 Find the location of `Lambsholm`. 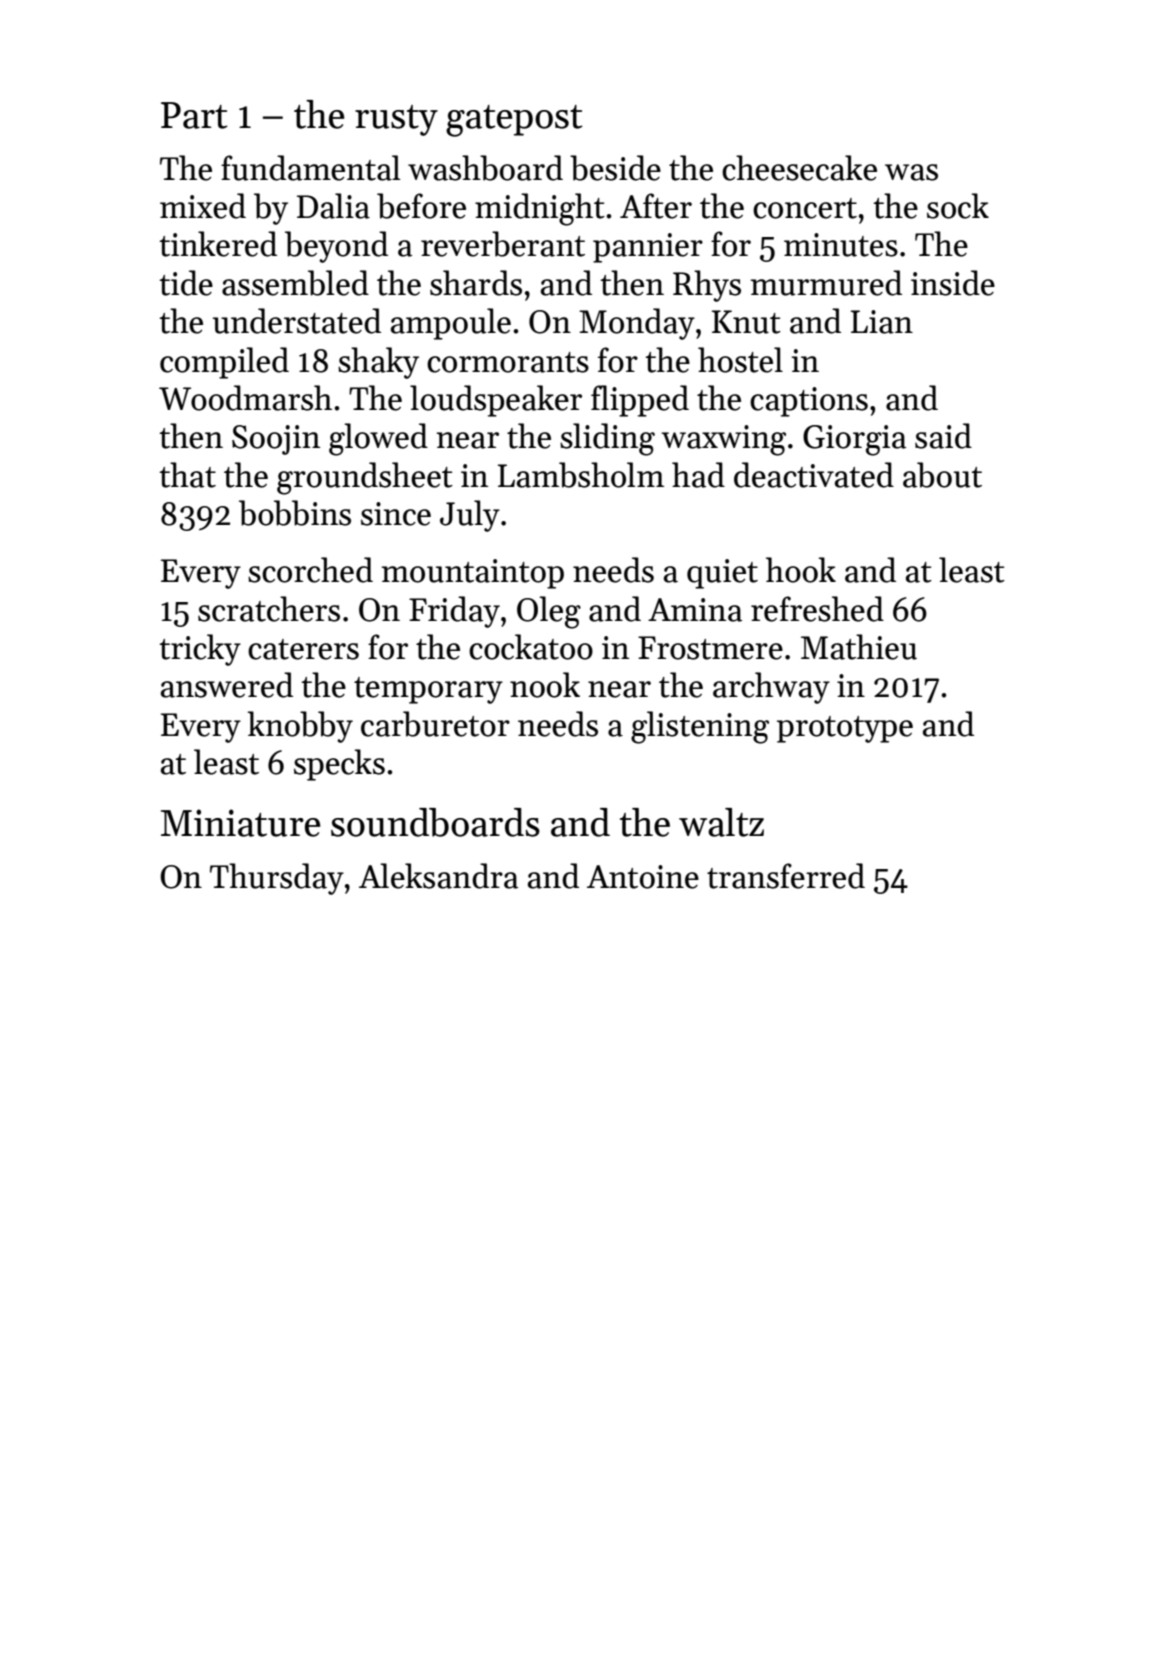

Lambsholm is located at coordinates (581, 475).
